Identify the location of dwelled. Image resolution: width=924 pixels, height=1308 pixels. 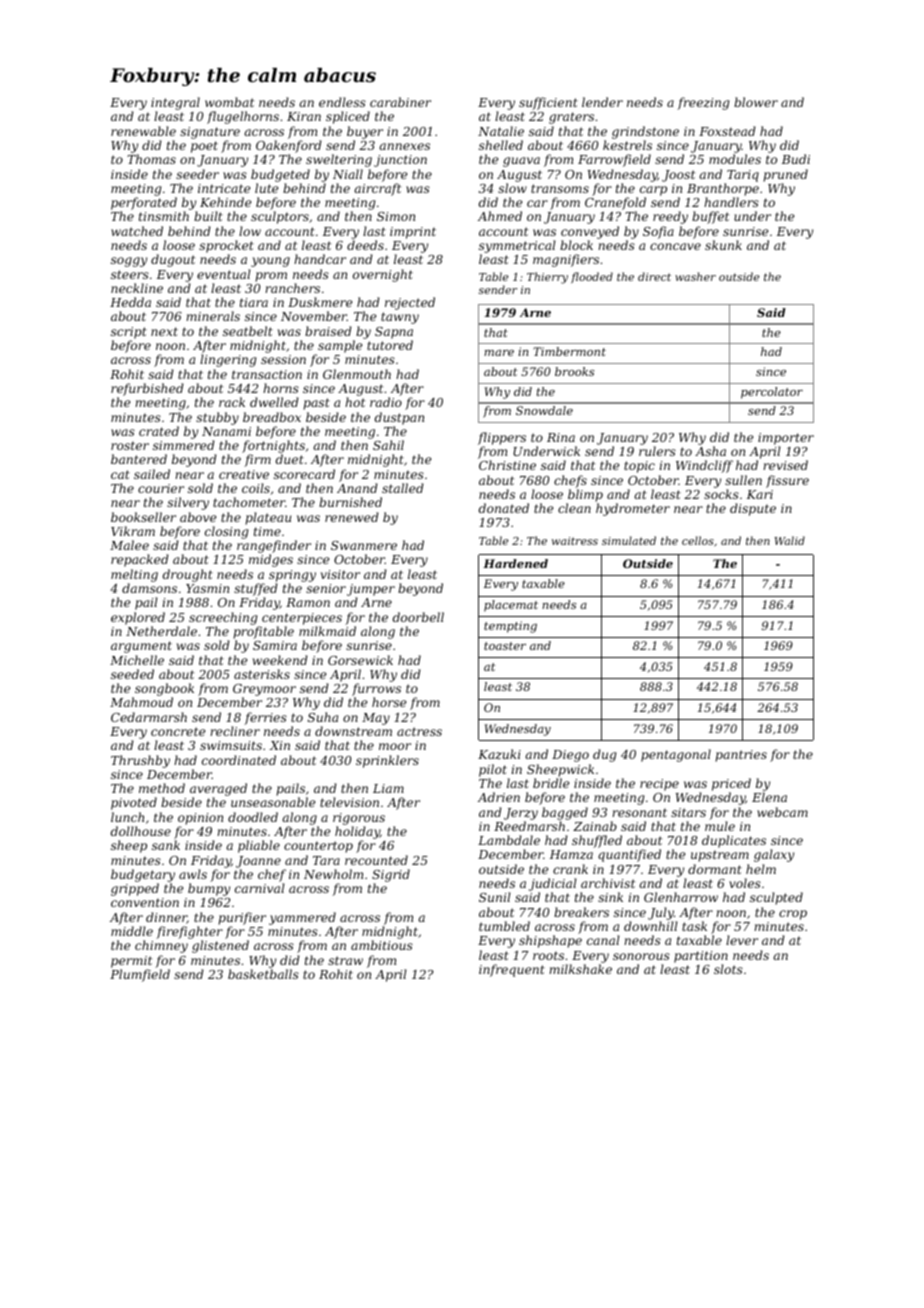
(274, 402).
